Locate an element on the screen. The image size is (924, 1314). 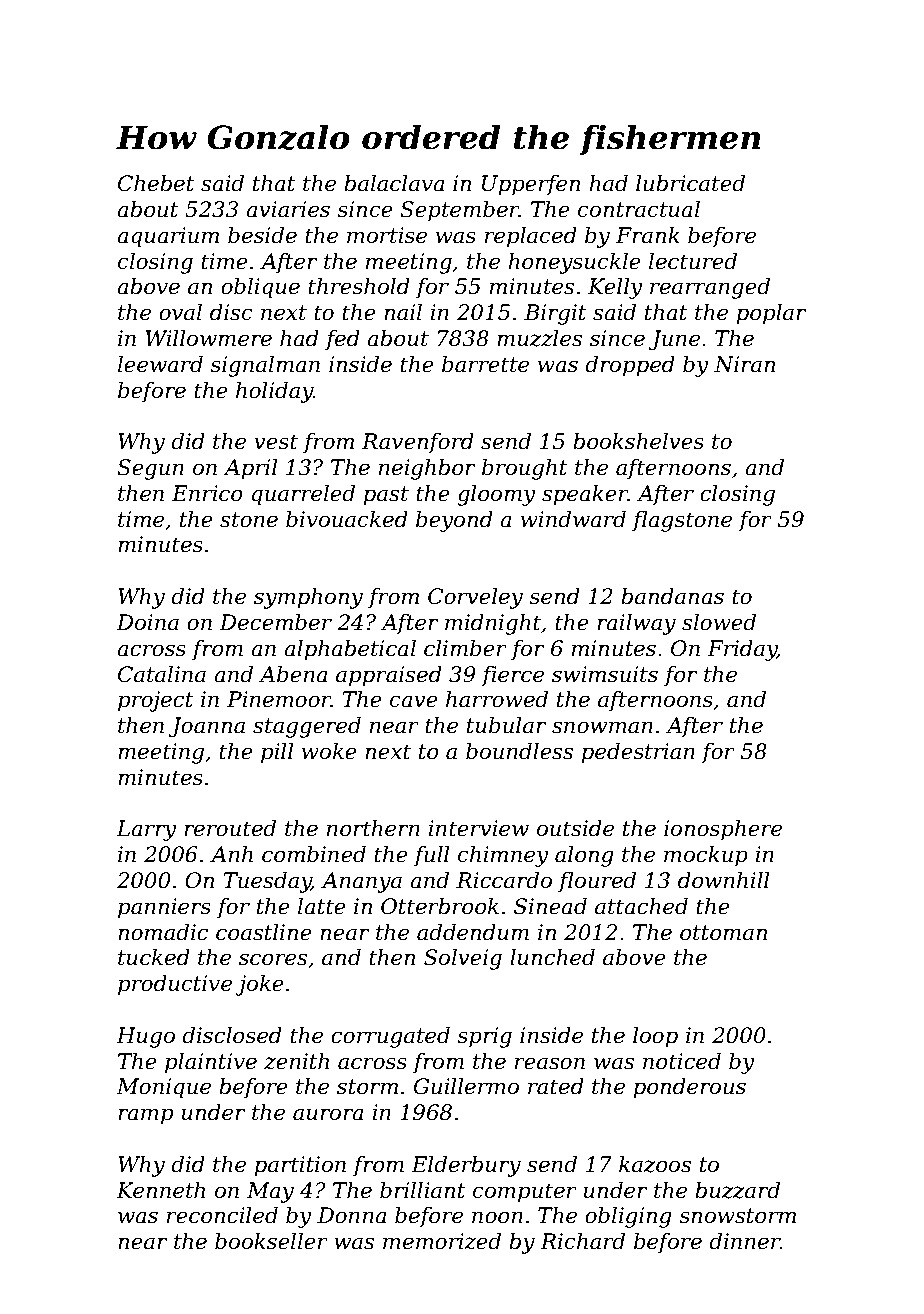
bookseller is located at coordinates (271, 1241).
